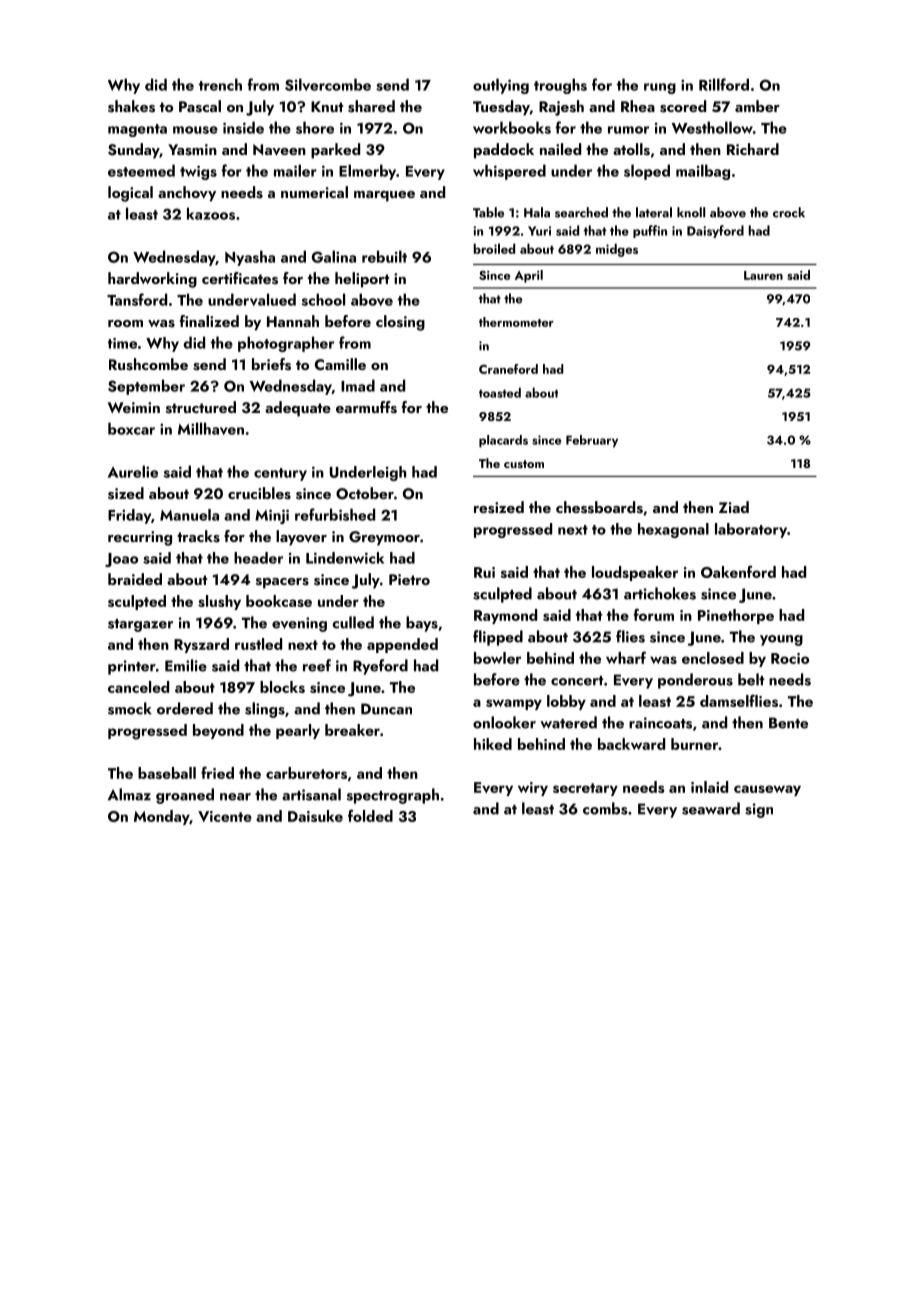 The width and height of the page is (924, 1308). Describe the element at coordinates (660, 88) in the page. I see `rung` at that location.
